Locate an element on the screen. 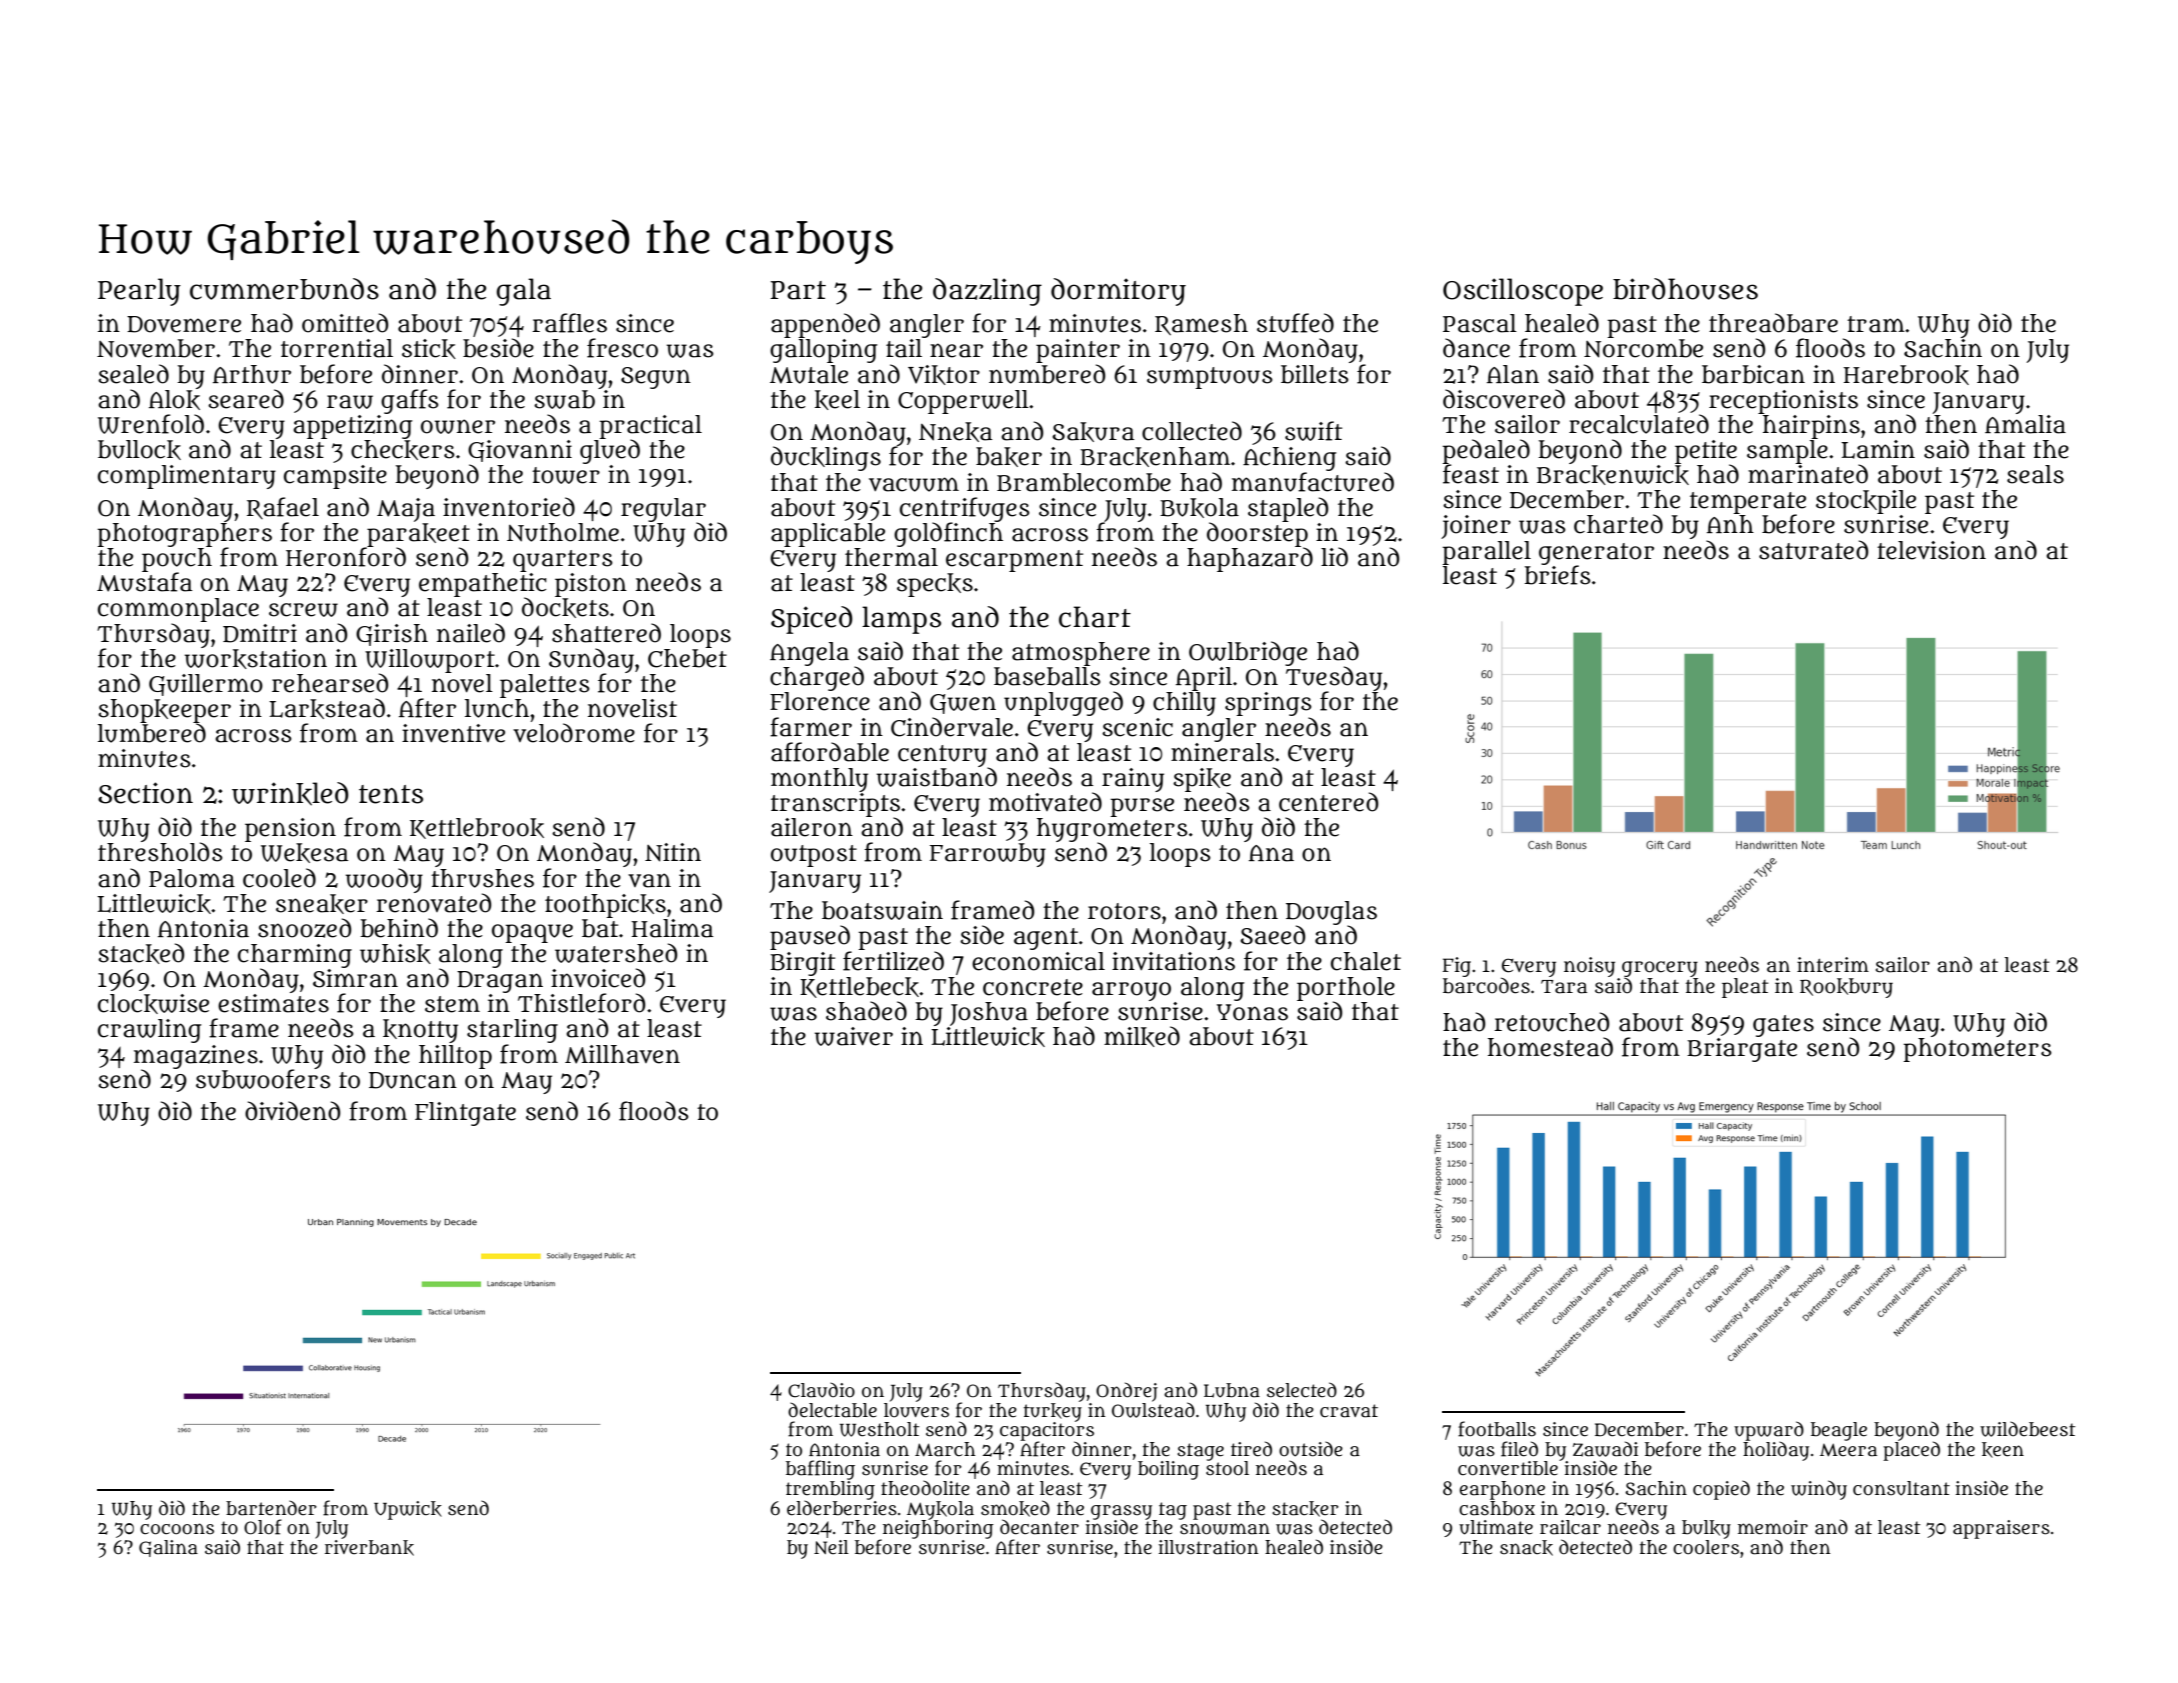 The width and height of the screenshot is (2178, 1683). homestead is located at coordinates (1550, 1047).
